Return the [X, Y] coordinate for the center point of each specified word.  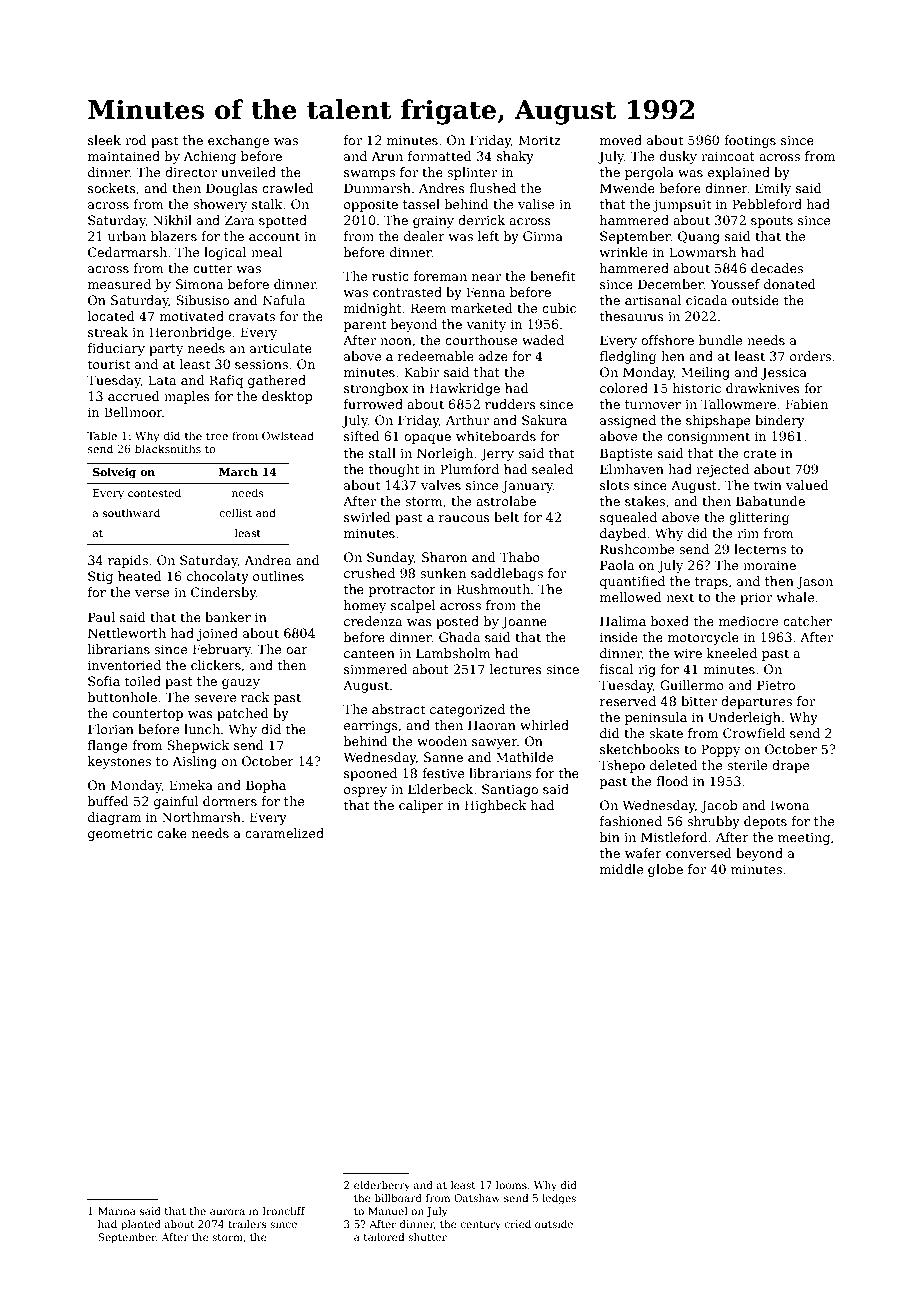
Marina [117, 1211]
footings [750, 141]
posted [457, 622]
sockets [112, 188]
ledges [559, 1199]
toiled [143, 681]
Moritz [540, 140]
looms [511, 1185]
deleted [674, 765]
